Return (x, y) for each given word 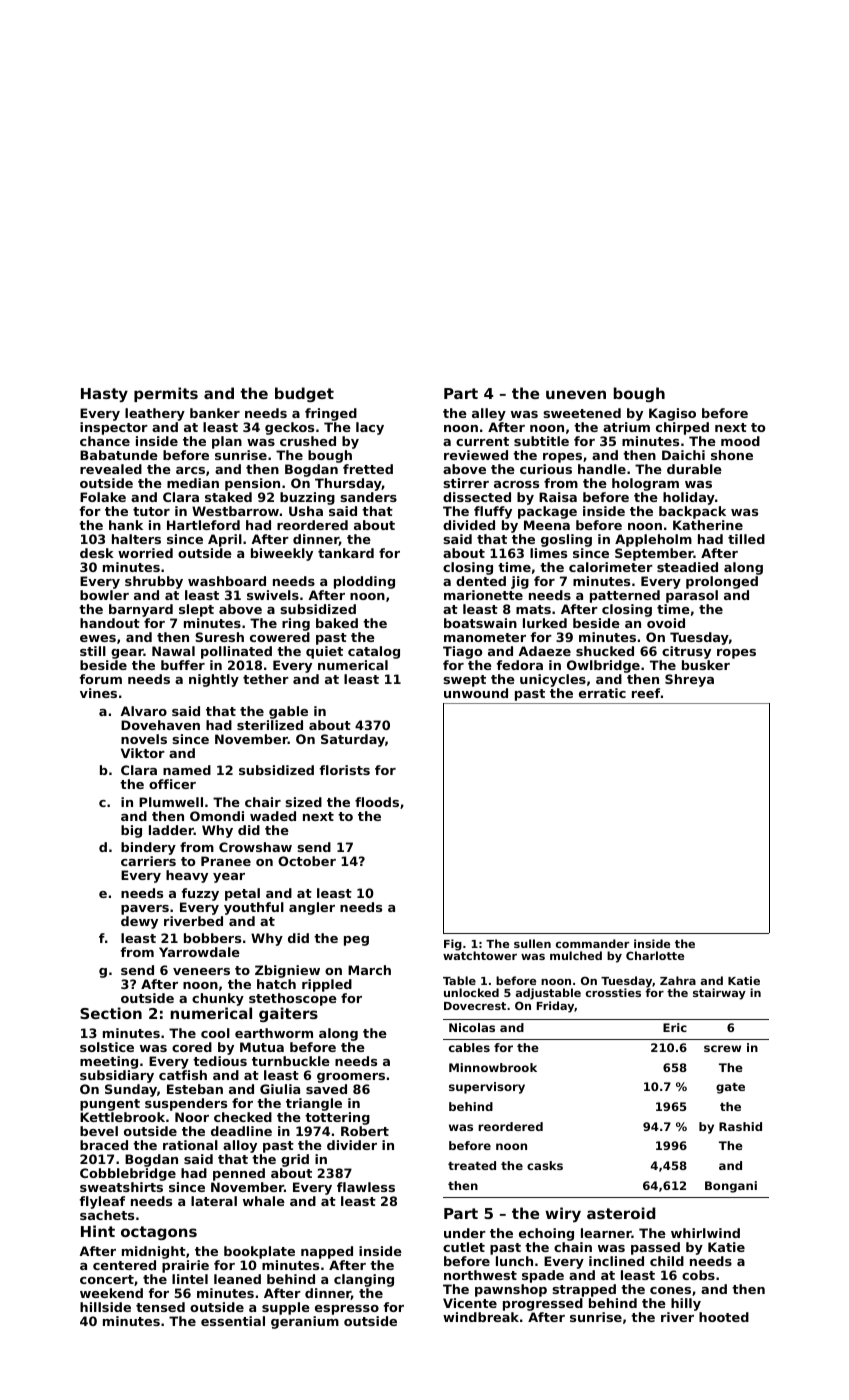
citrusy (686, 652)
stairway (719, 994)
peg (356, 941)
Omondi (217, 816)
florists (344, 770)
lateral (214, 1201)
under (465, 1233)
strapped (584, 1290)
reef (646, 693)
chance (105, 441)
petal (242, 894)
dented (481, 581)
